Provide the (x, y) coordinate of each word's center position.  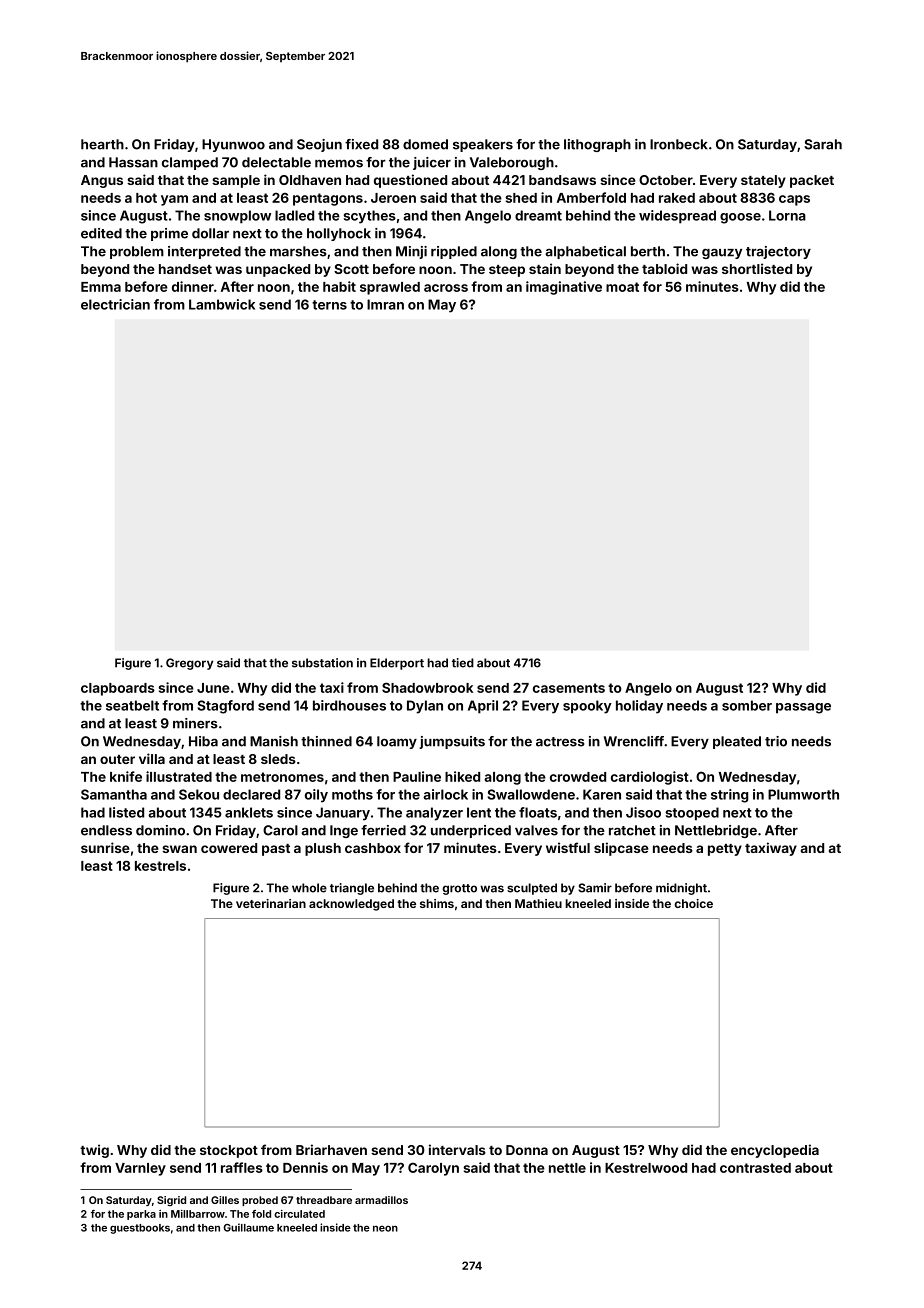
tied (463, 663)
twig (94, 1151)
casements (569, 688)
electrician (115, 304)
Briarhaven (331, 1149)
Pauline (417, 776)
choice (693, 903)
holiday (639, 707)
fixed (361, 144)
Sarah (823, 144)
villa (152, 758)
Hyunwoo (233, 145)
